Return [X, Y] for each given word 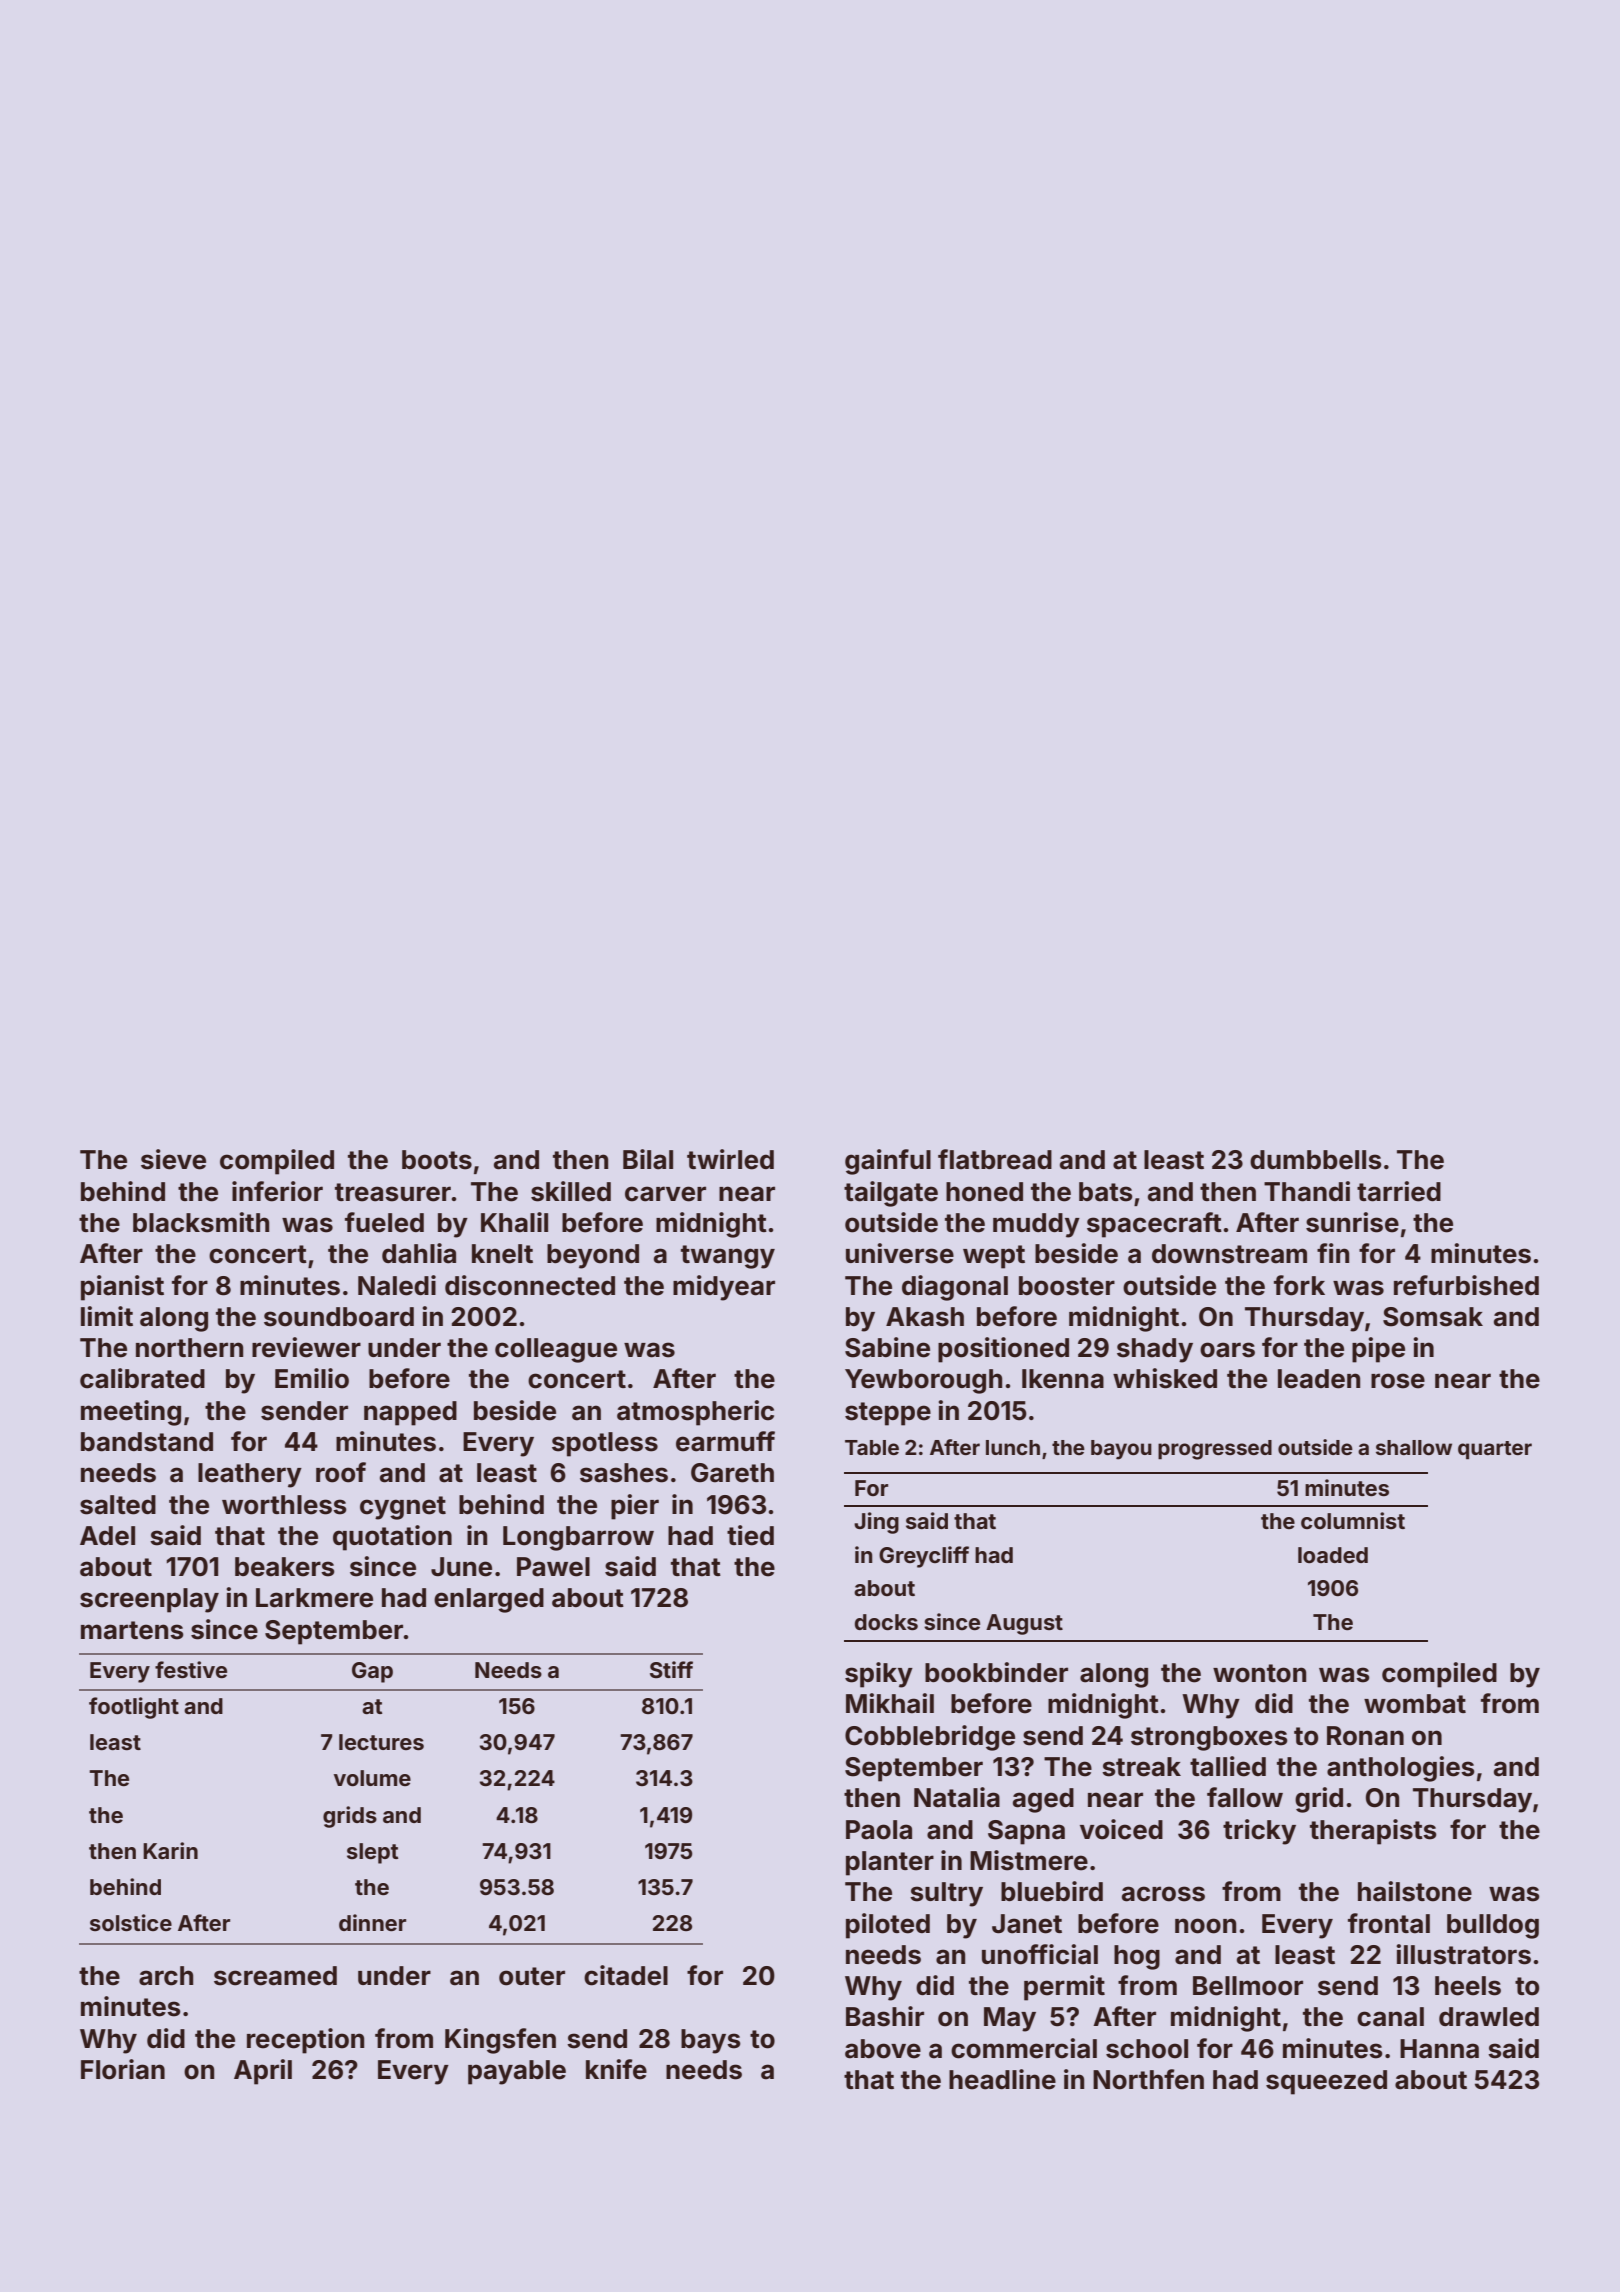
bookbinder [996, 1672]
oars [1227, 1350]
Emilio [312, 1378]
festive [191, 1669]
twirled [730, 1159]
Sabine [887, 1347]
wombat [1415, 1704]
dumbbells [1316, 1160]
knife [616, 2069]
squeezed [1326, 2082]
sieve [173, 1159]
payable [517, 2072]
